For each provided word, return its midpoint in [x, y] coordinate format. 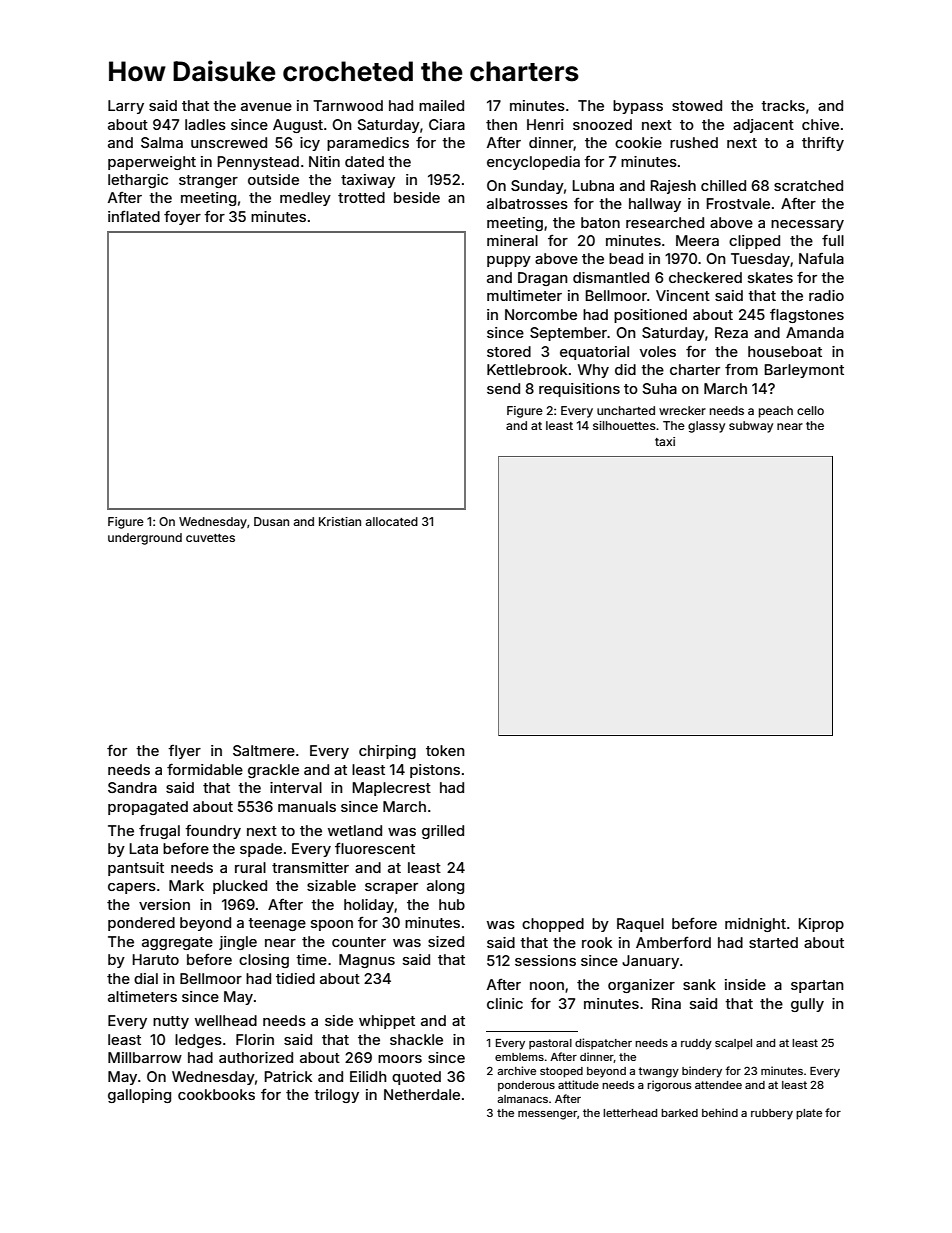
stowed [697, 105]
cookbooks [216, 1094]
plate [809, 1114]
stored [509, 351]
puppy [509, 261]
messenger [547, 1115]
